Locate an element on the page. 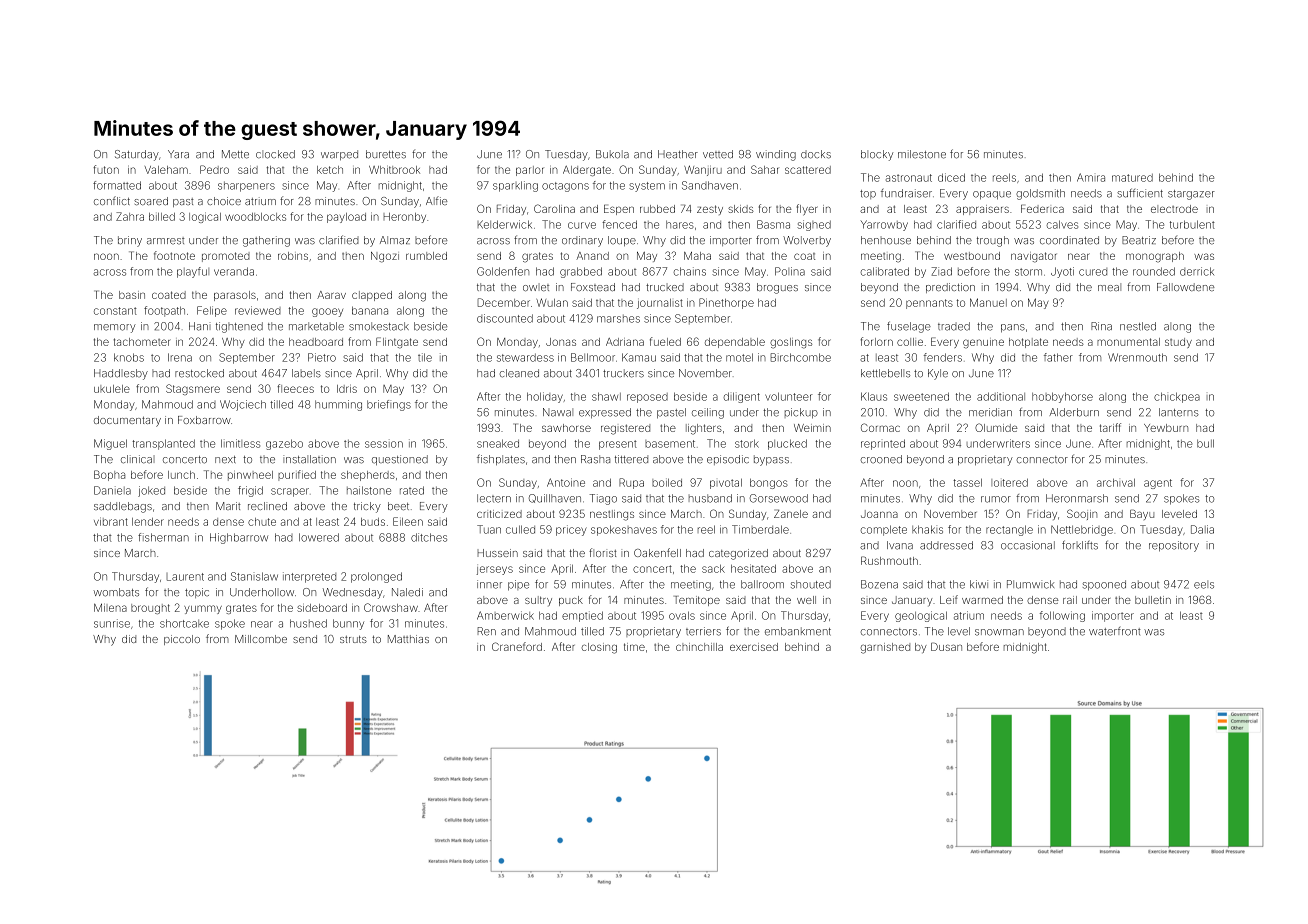 This page has height=924, width=1308. hares is located at coordinates (680, 224).
